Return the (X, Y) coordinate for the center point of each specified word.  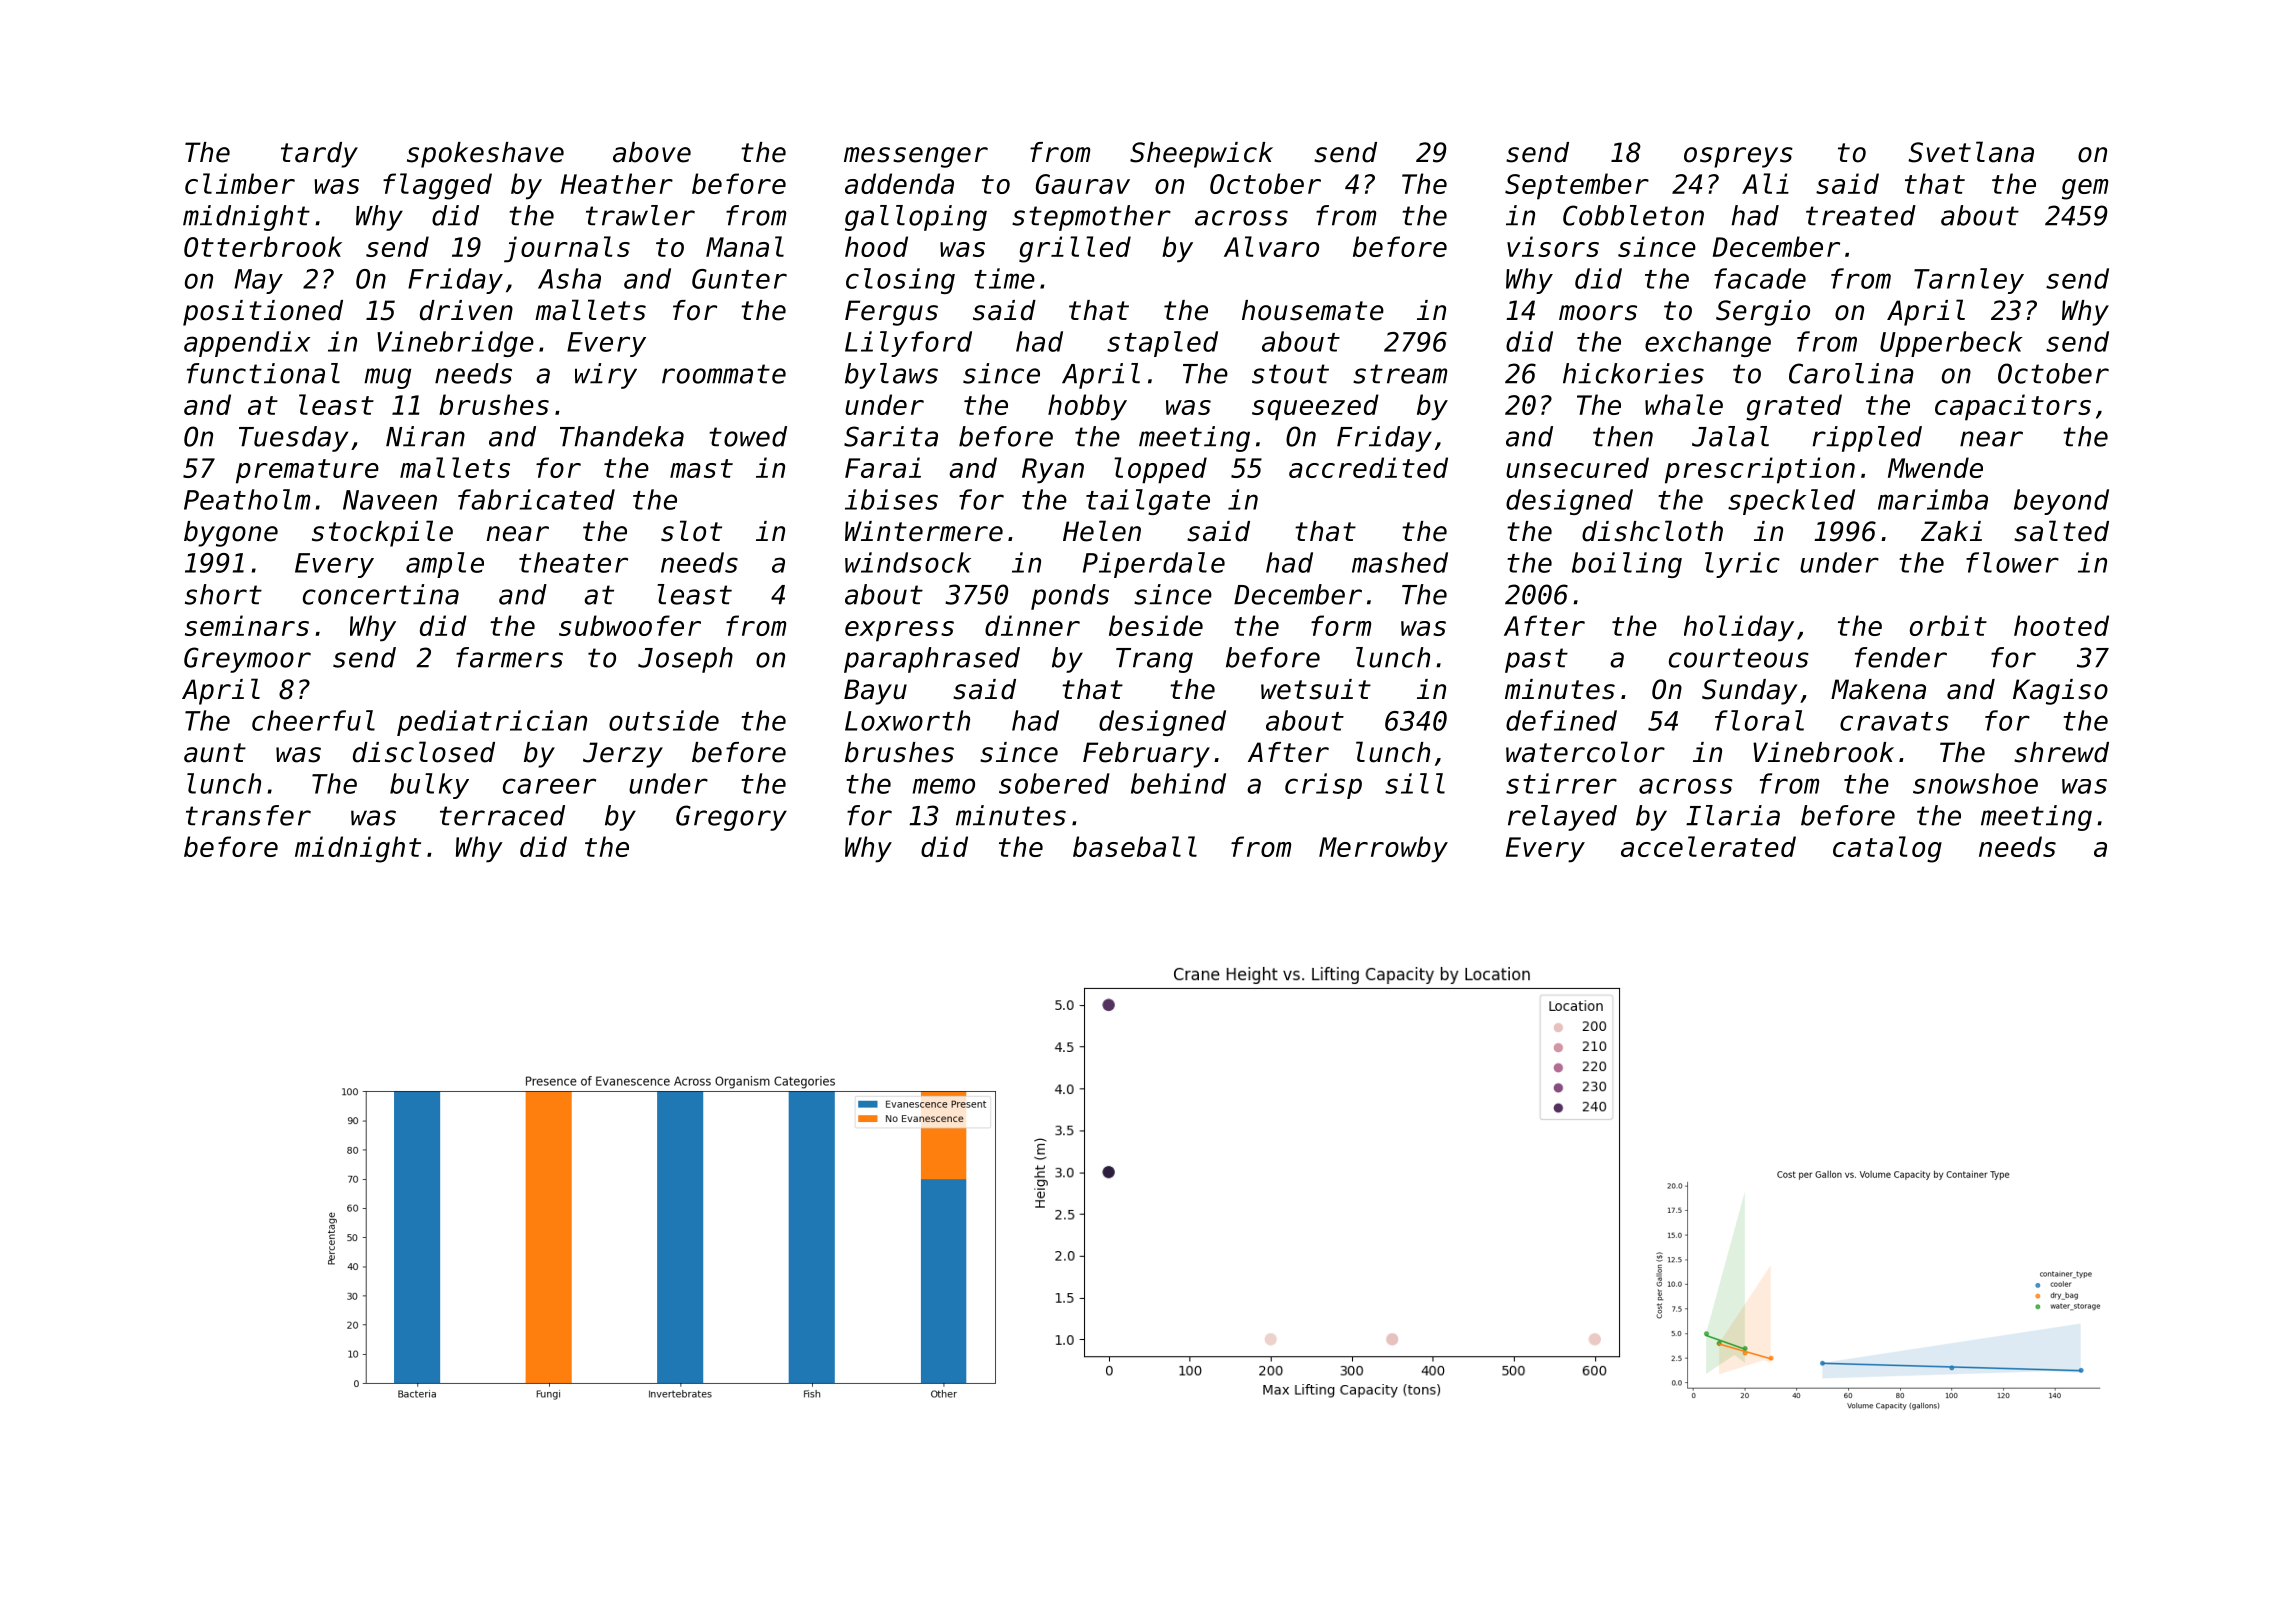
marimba (1933, 499)
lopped (1160, 470)
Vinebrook (1823, 752)
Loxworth (907, 720)
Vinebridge (455, 344)
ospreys (1738, 157)
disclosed (424, 752)
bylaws (891, 376)
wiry (606, 376)
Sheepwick (1201, 155)
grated (1794, 407)
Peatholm (247, 499)
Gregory (731, 818)
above (652, 152)
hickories (1633, 373)
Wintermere (924, 531)
